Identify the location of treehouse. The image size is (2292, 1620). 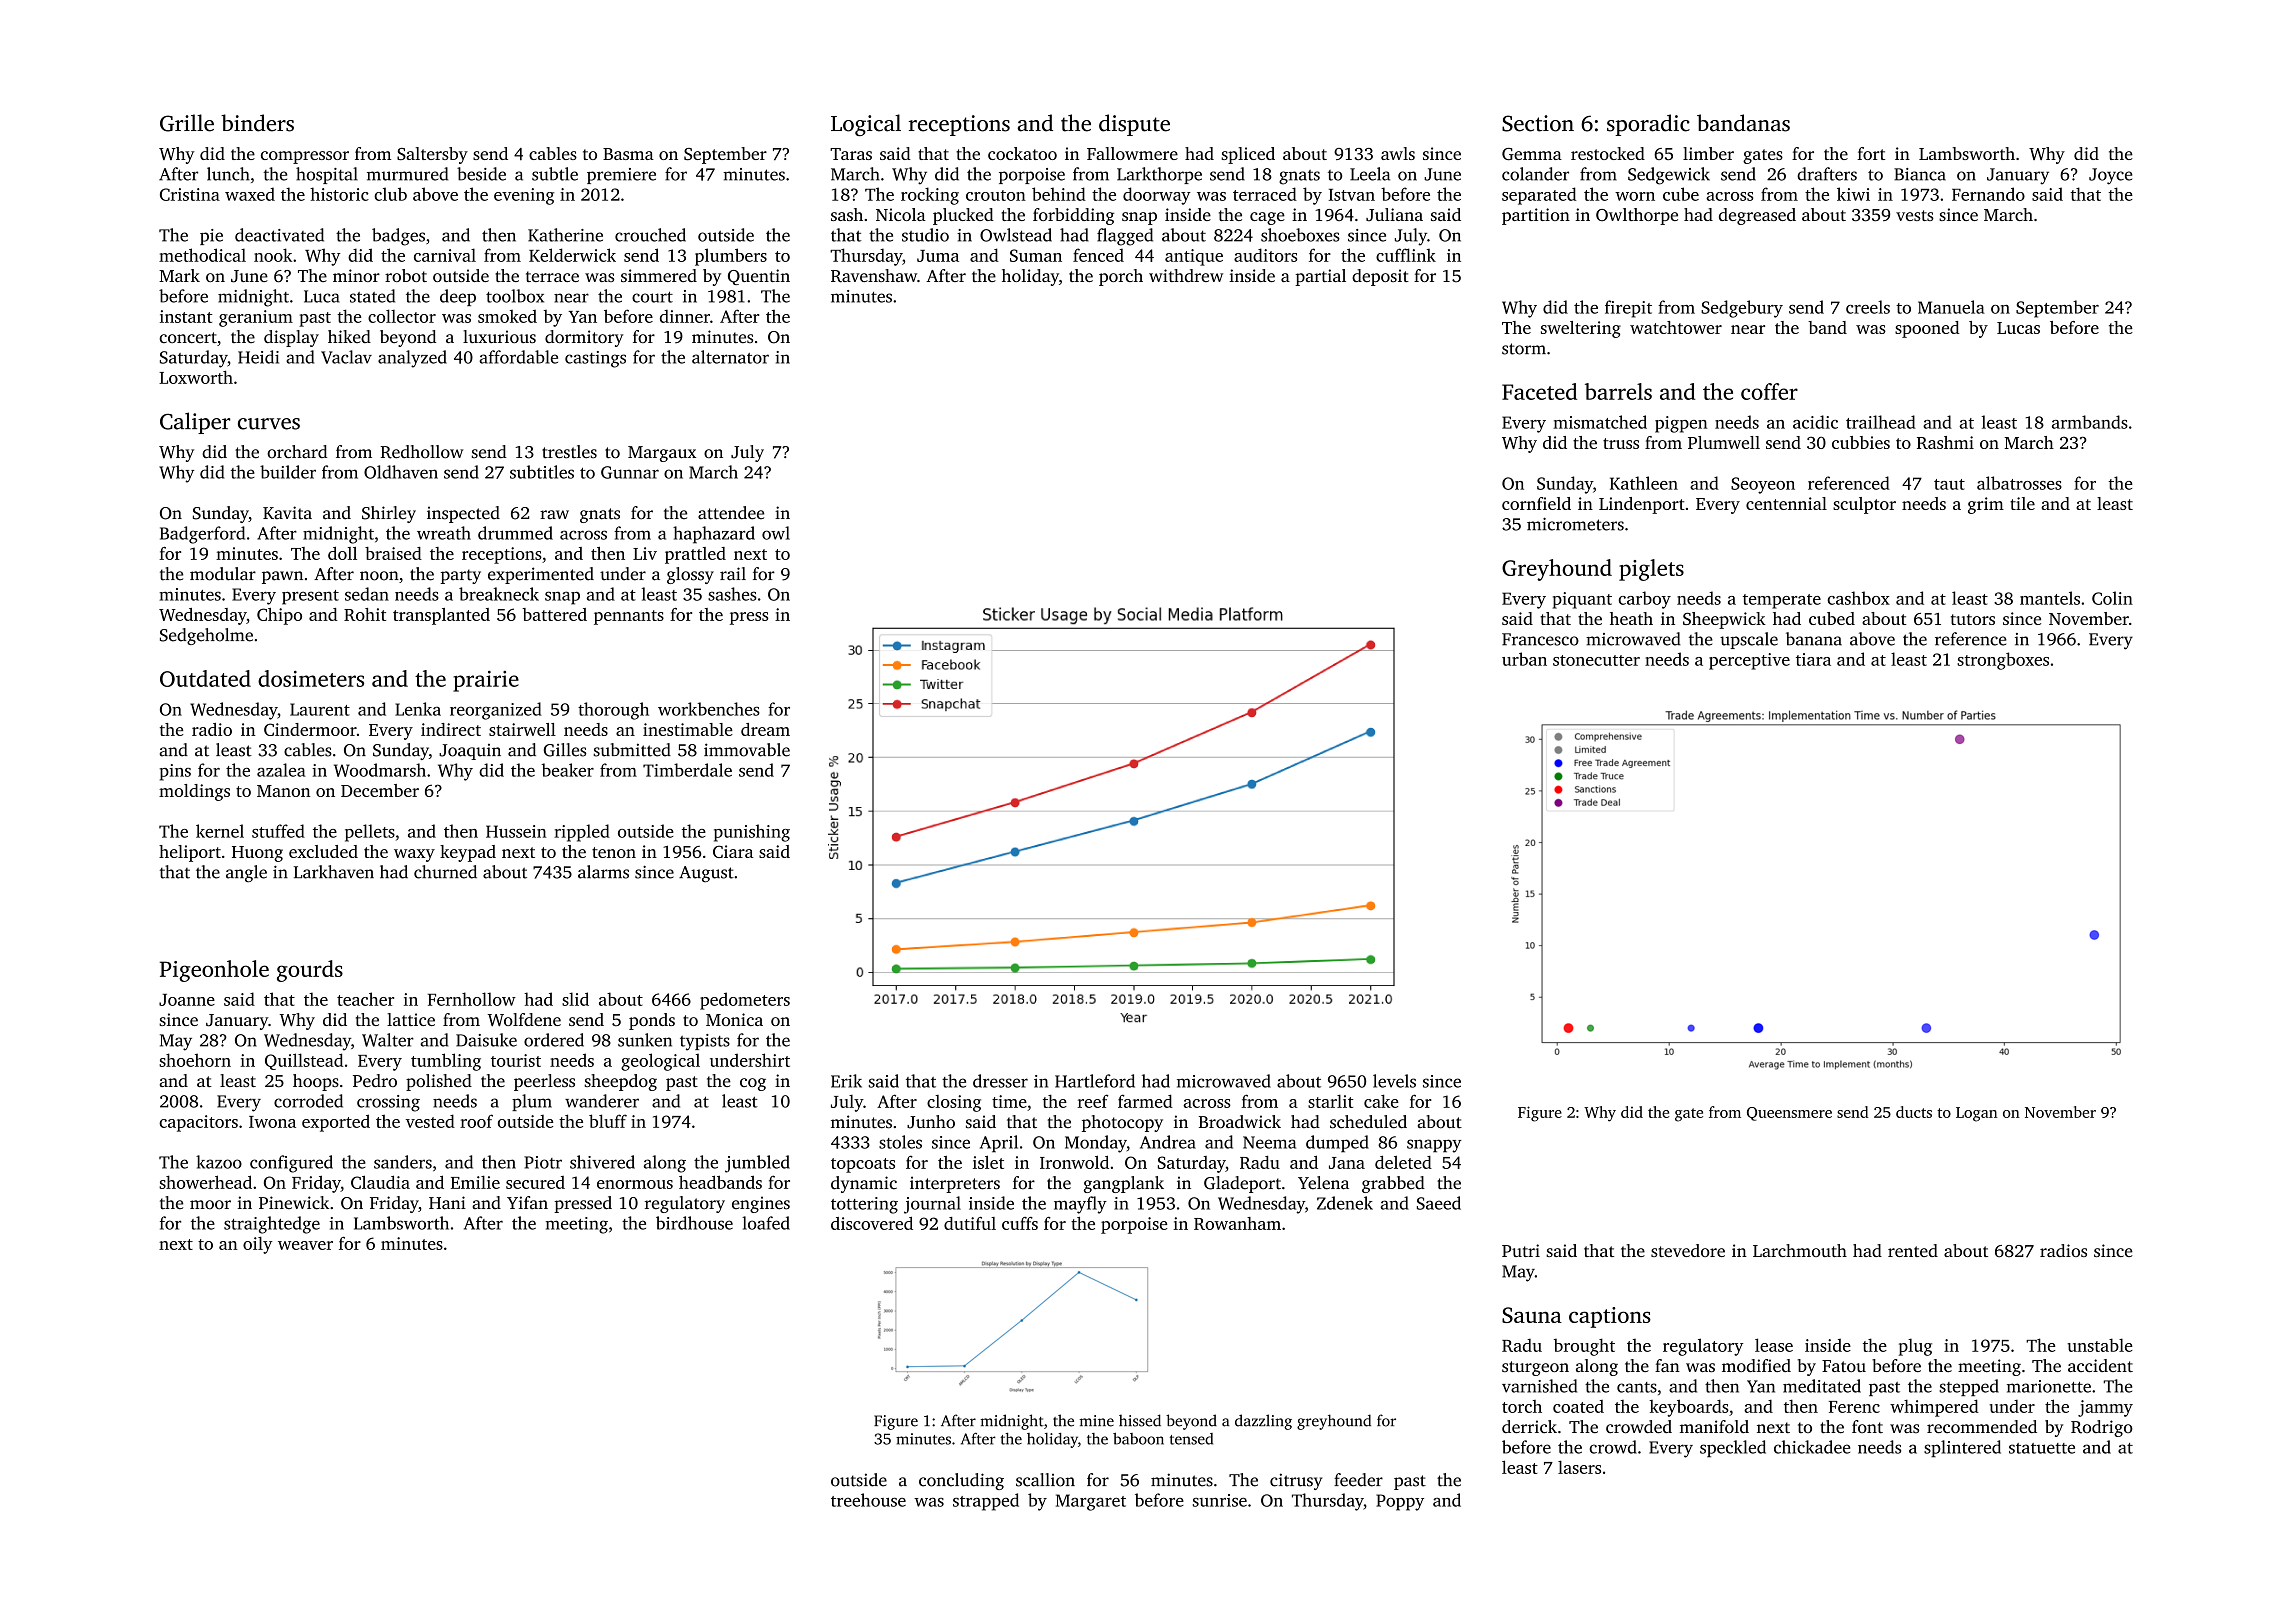
(868, 1500).
